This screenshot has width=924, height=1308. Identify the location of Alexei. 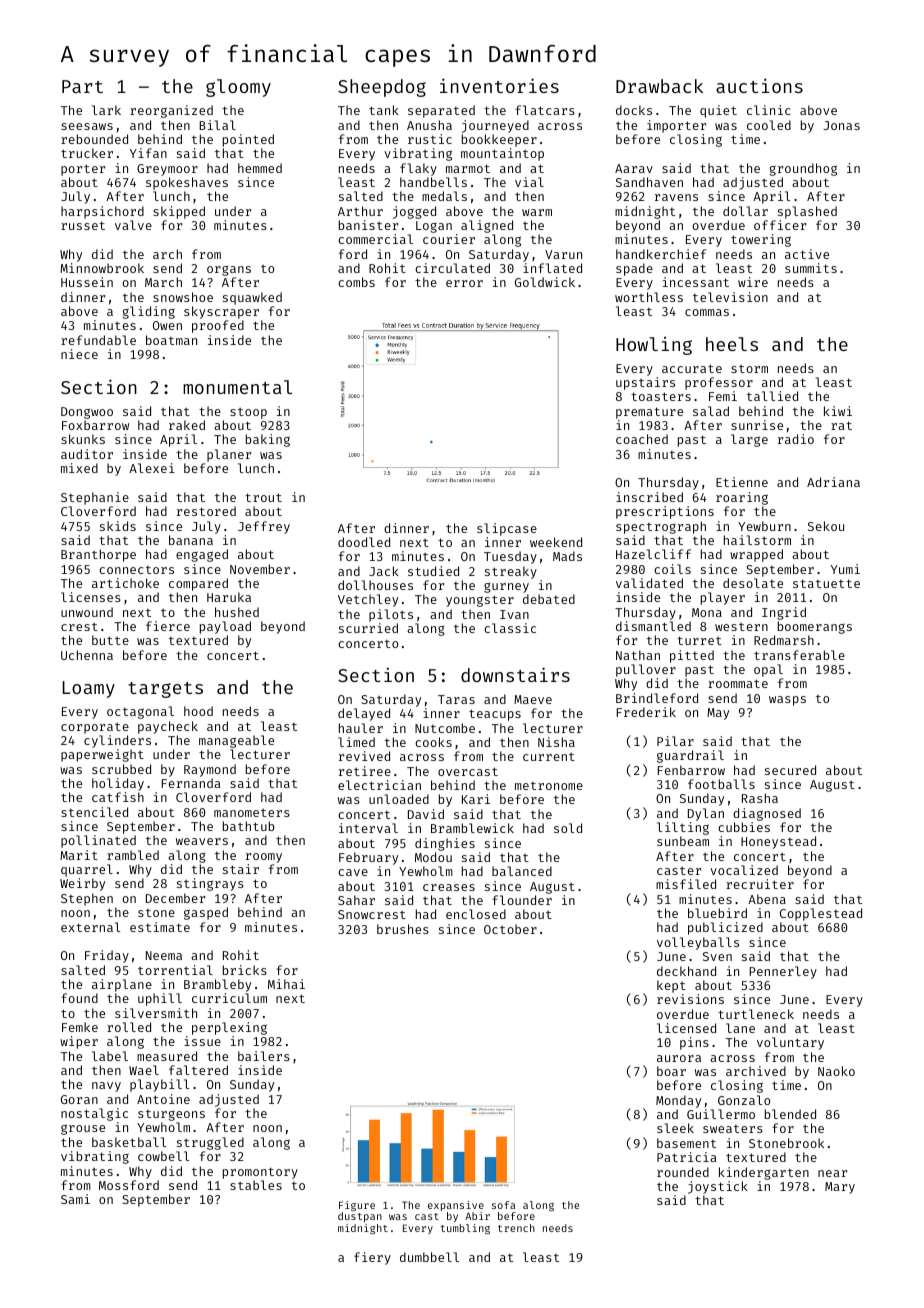
(152, 468).
